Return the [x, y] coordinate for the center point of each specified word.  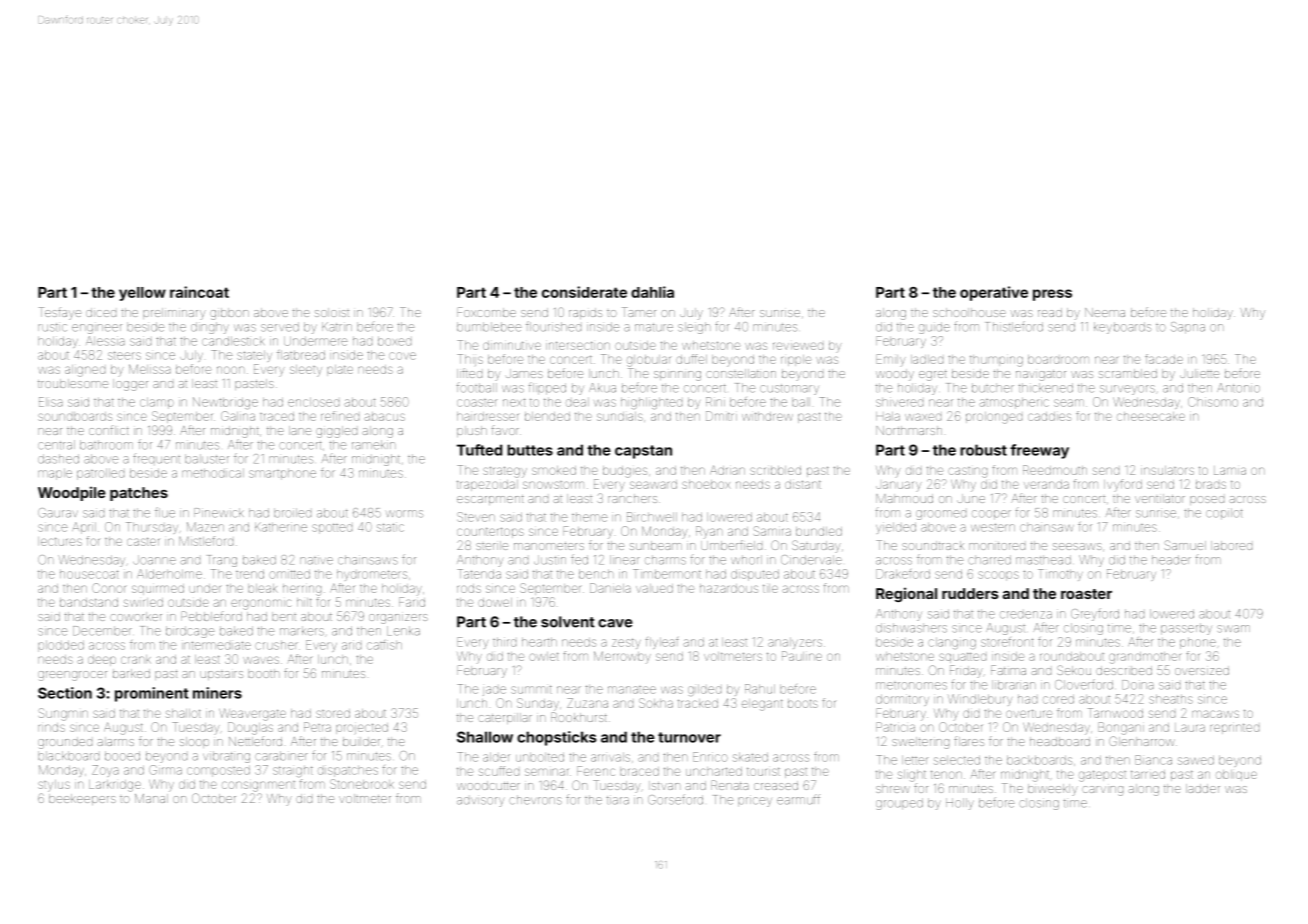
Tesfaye [60, 313]
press [1052, 295]
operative [994, 293]
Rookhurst [579, 717]
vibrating [226, 757]
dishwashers [911, 628]
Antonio [1238, 388]
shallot [183, 713]
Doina [1138, 685]
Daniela [610, 588]
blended [547, 416]
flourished [553, 326]
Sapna [1188, 328]
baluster [207, 459]
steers [124, 355]
